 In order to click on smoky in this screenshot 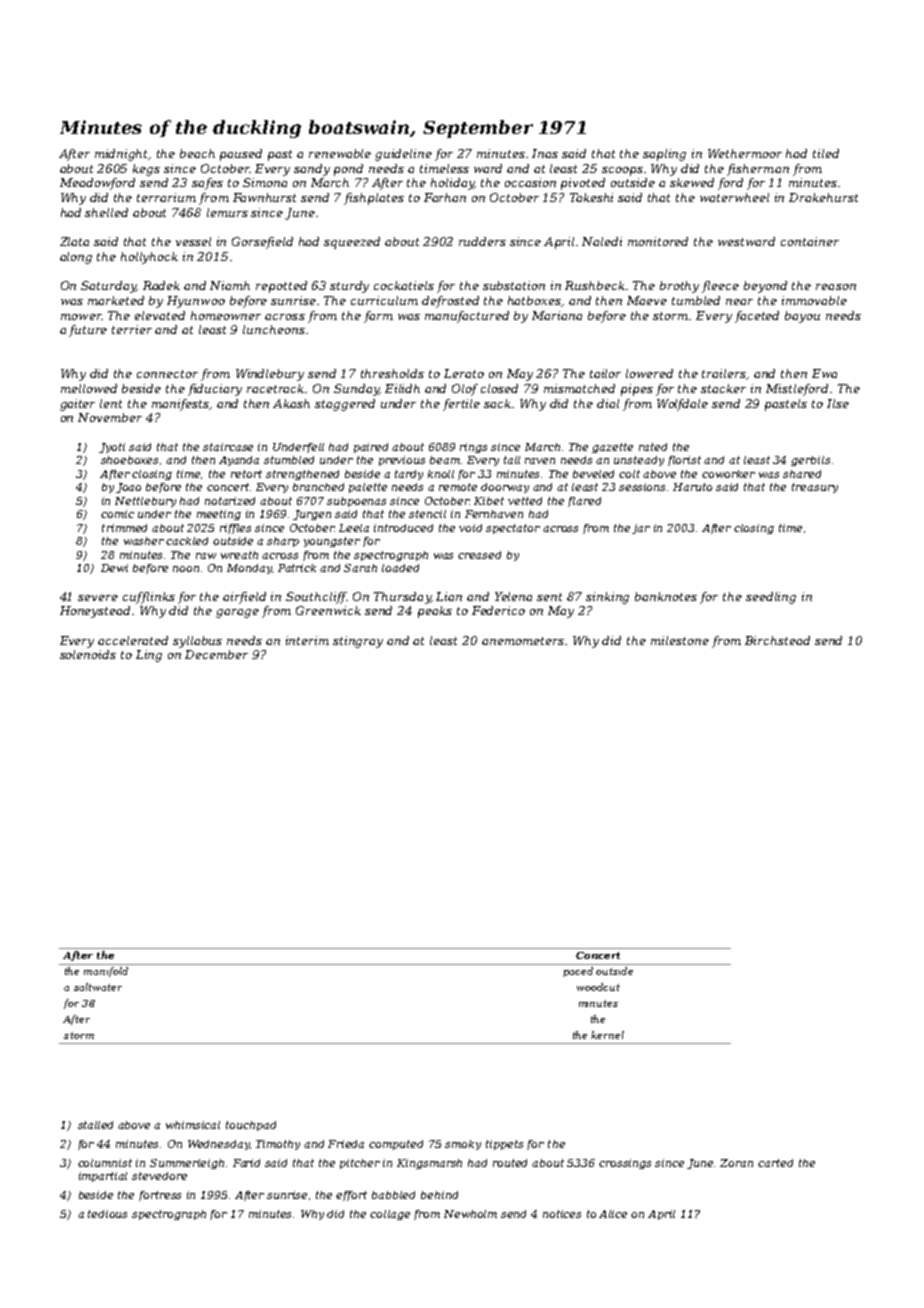, I will do `click(463, 1145)`.
